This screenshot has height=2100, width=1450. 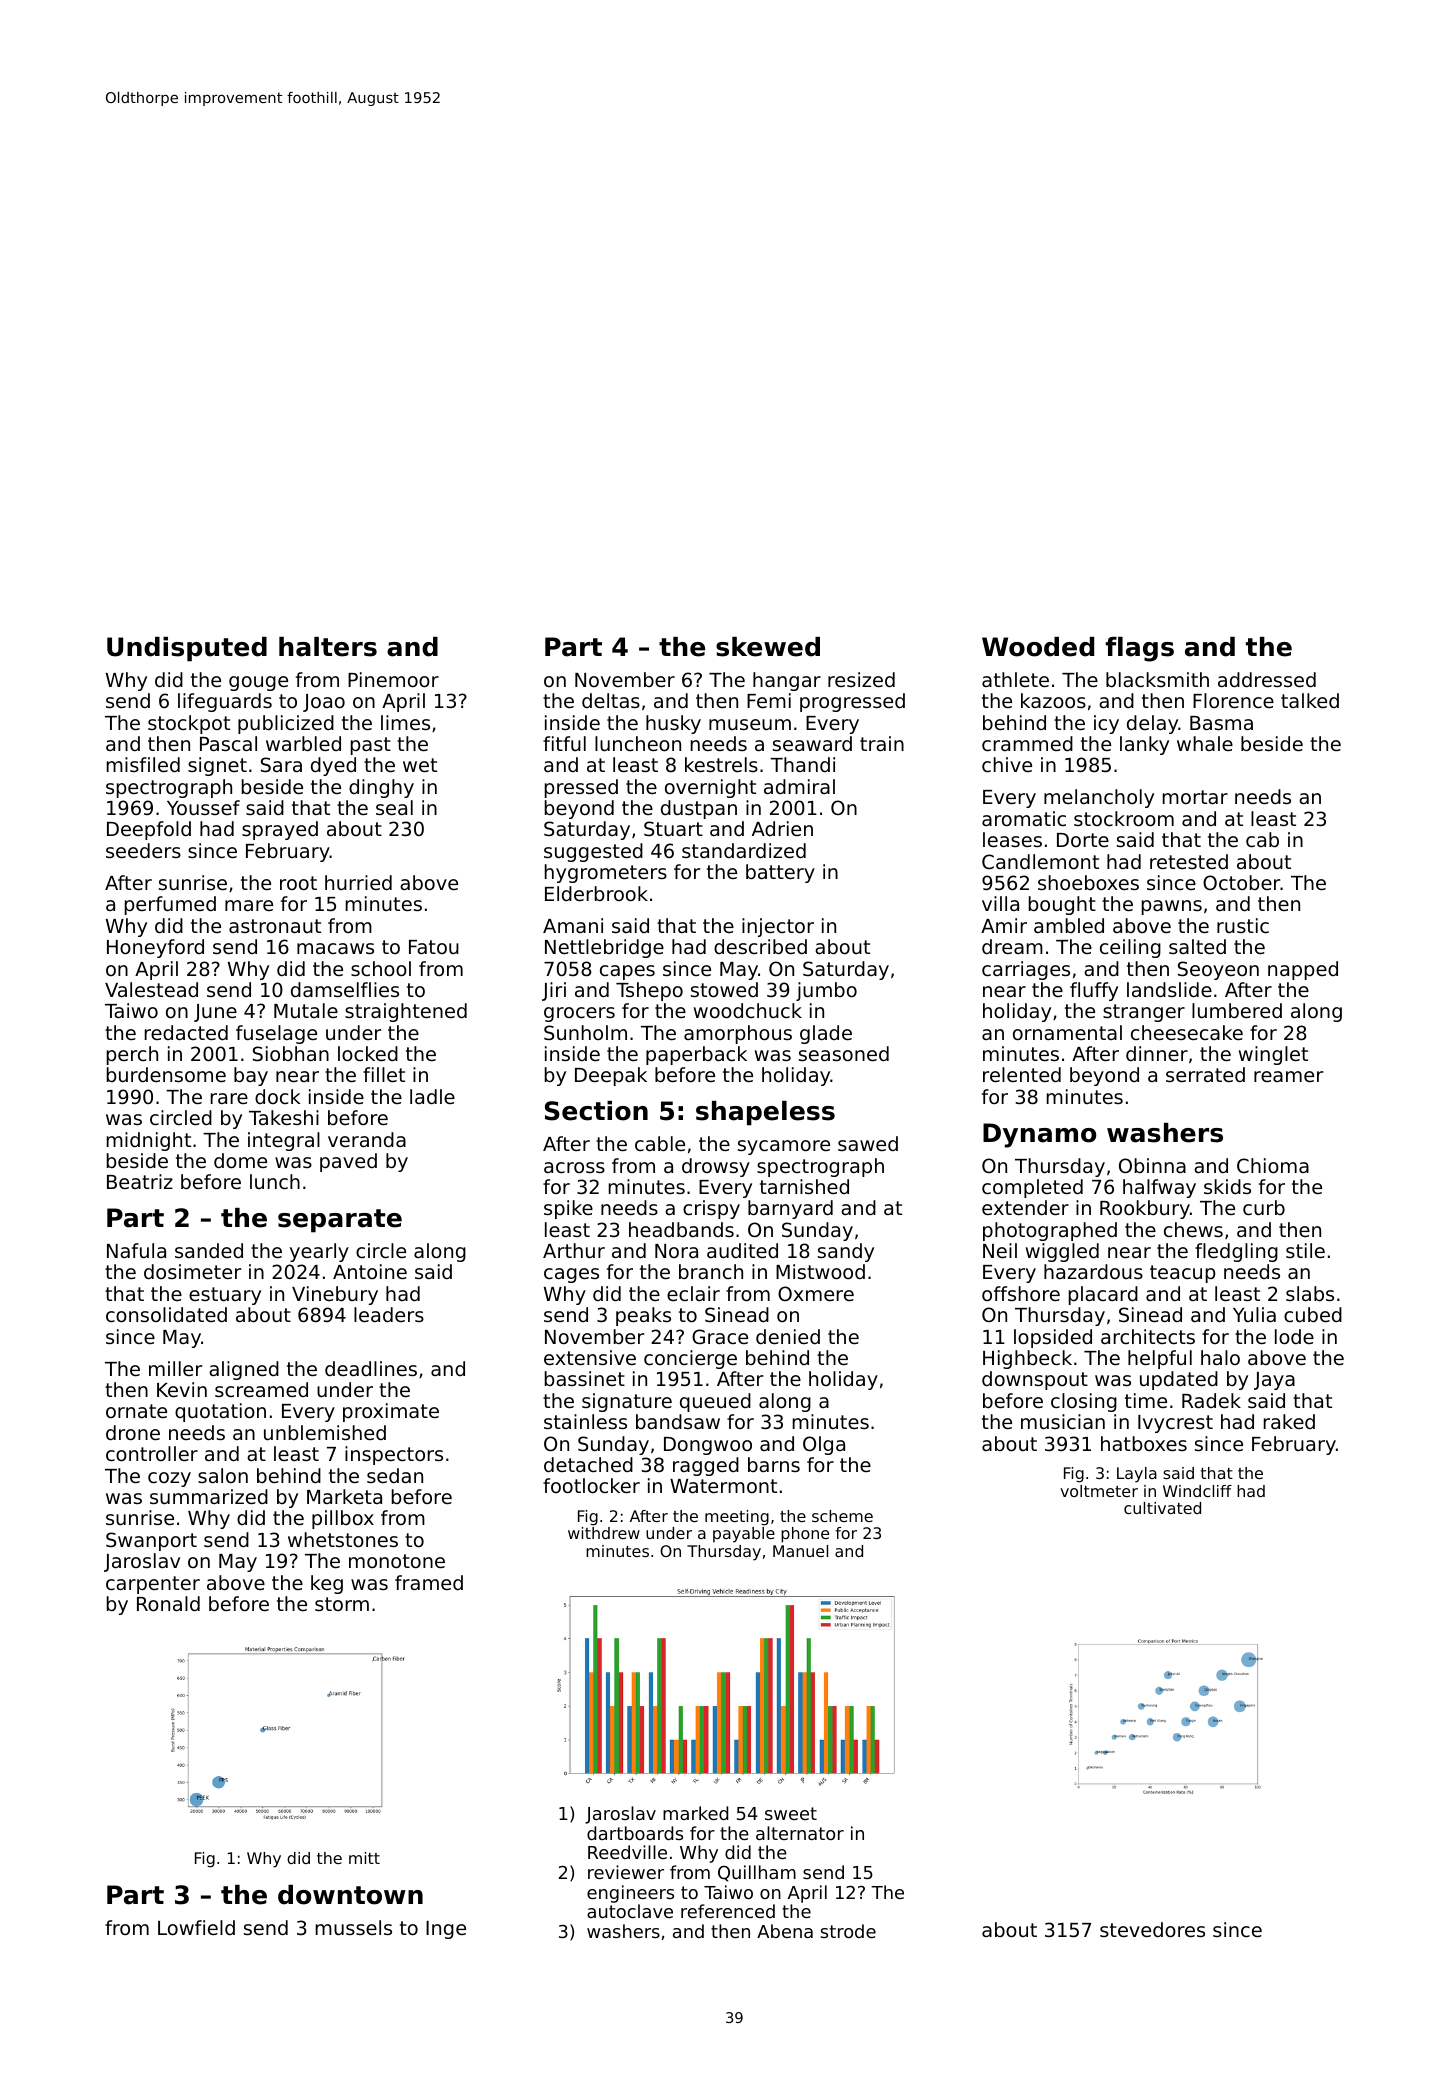 What do you see at coordinates (606, 873) in the screenshot?
I see `hygrometers` at bounding box center [606, 873].
